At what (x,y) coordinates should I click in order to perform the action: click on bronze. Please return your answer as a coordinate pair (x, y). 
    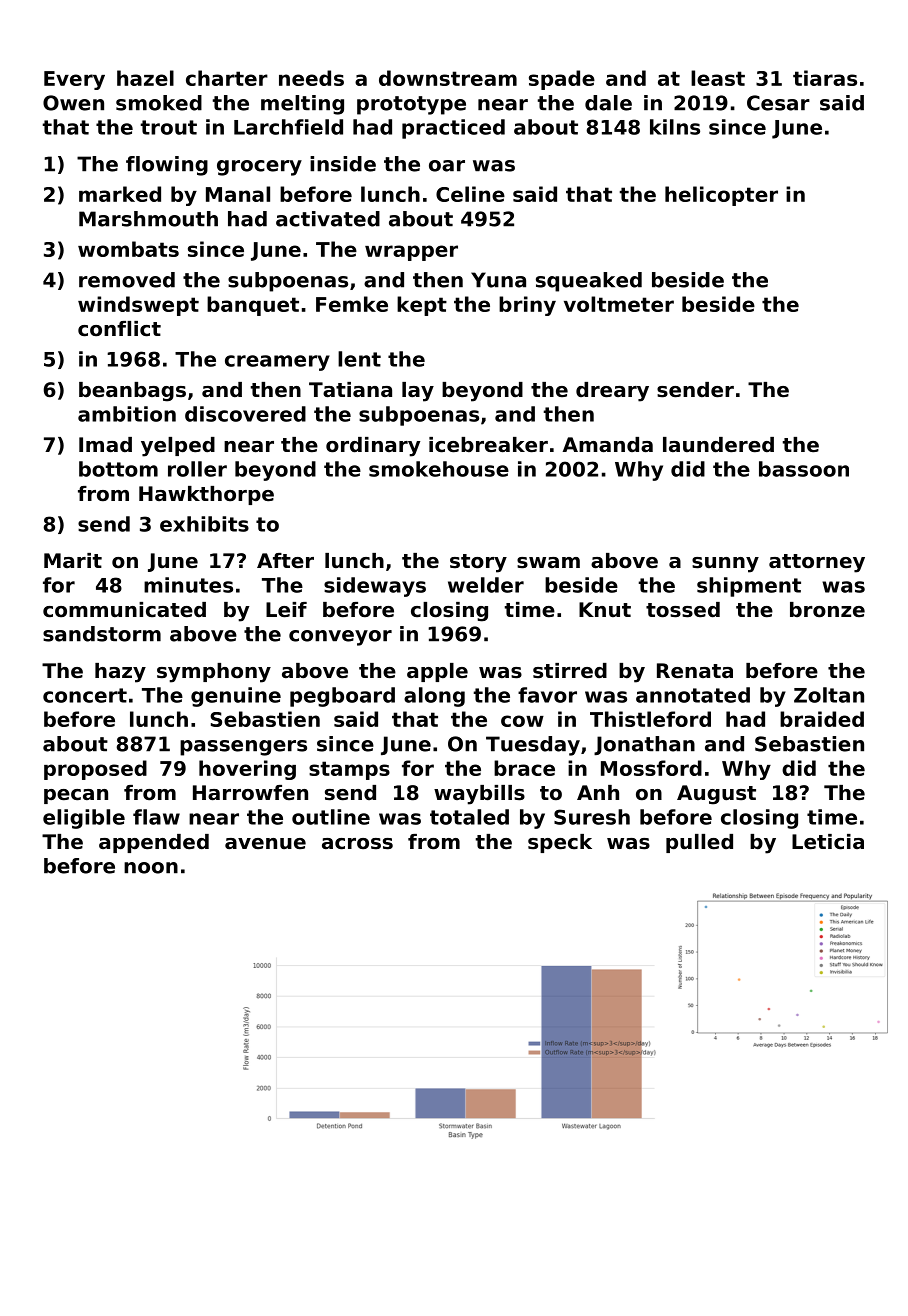
    Looking at the image, I should click on (827, 610).
